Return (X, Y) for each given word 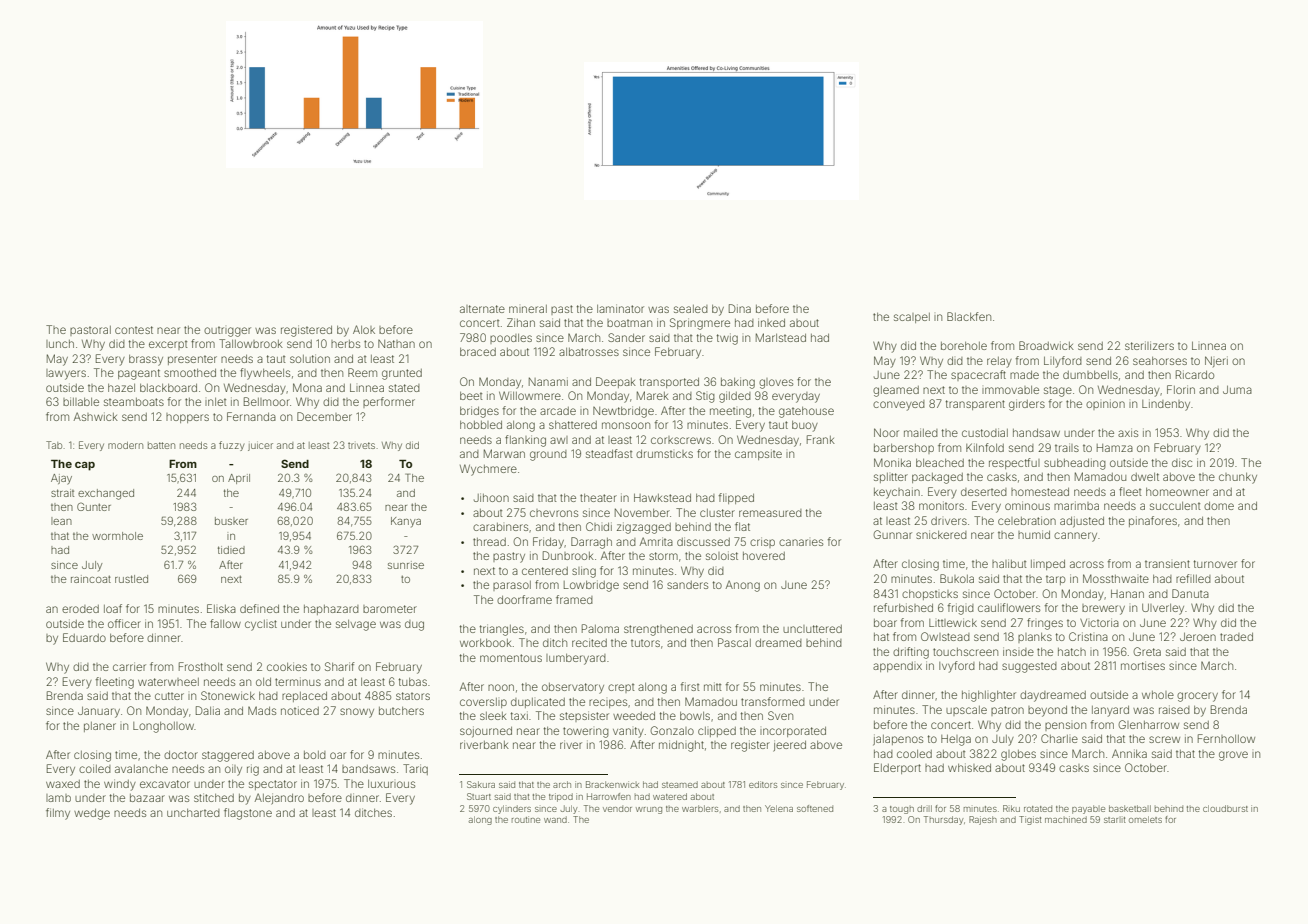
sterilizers (1149, 345)
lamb (58, 798)
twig (727, 339)
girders (1027, 405)
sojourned (486, 732)
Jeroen (1198, 637)
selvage (356, 625)
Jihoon (491, 497)
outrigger (227, 331)
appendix (897, 667)
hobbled (481, 425)
